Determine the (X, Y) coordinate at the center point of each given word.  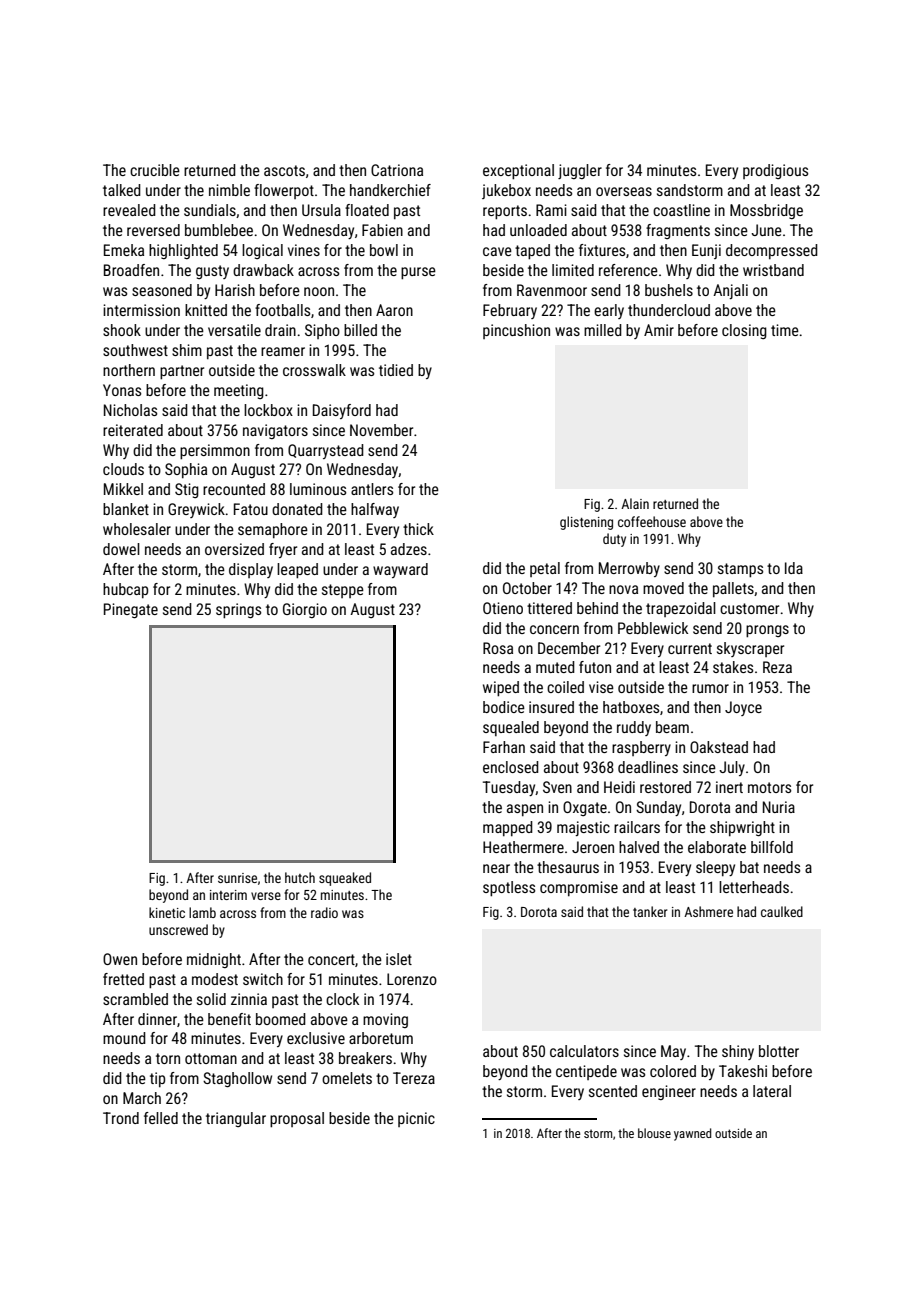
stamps (740, 570)
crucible (155, 170)
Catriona (397, 170)
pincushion (516, 331)
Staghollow (237, 1079)
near (496, 868)
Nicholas (130, 410)
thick (418, 529)
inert (729, 787)
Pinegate (131, 610)
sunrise (237, 878)
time (785, 330)
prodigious (775, 171)
